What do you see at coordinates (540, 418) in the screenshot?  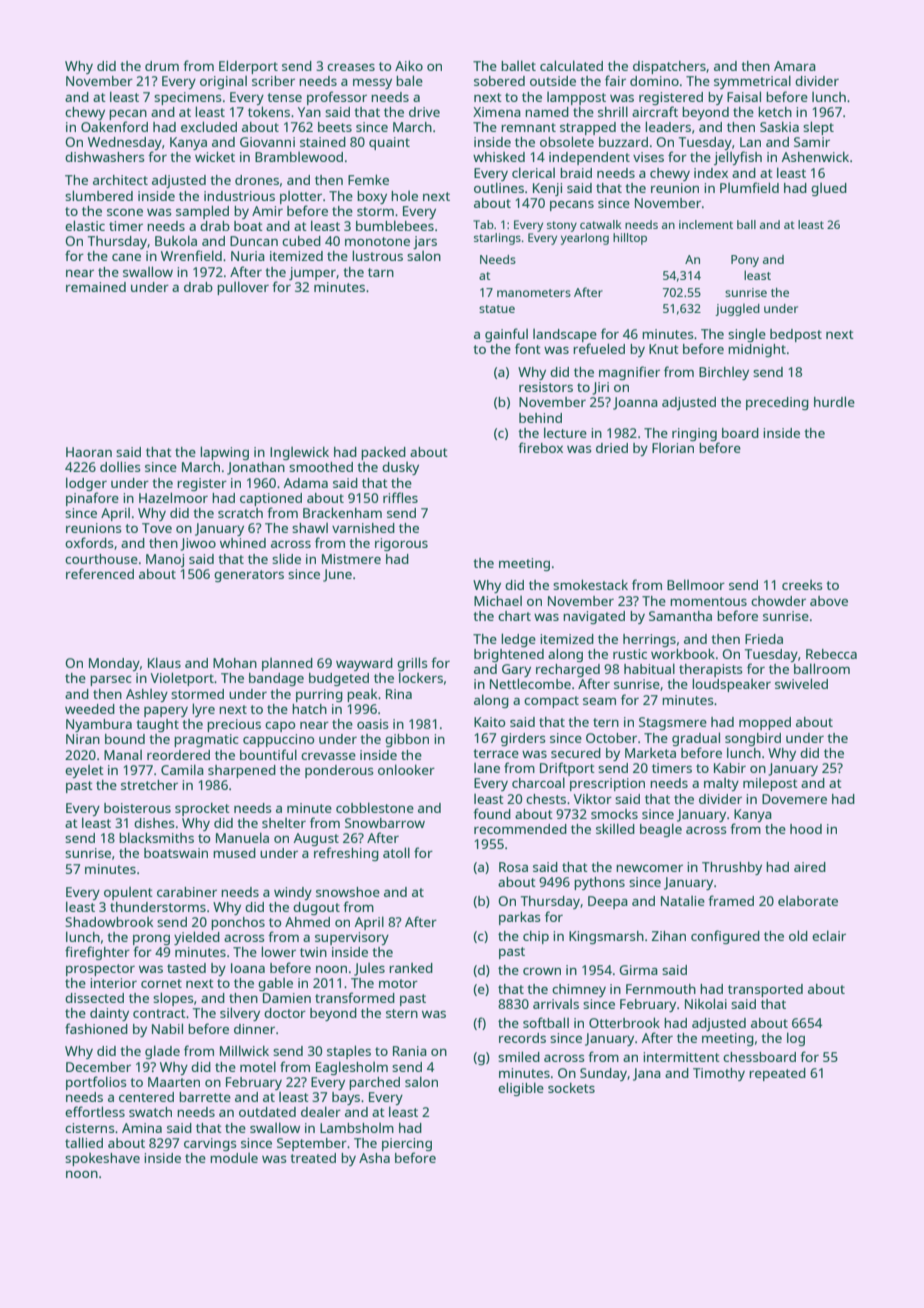 I see `behind` at bounding box center [540, 418].
